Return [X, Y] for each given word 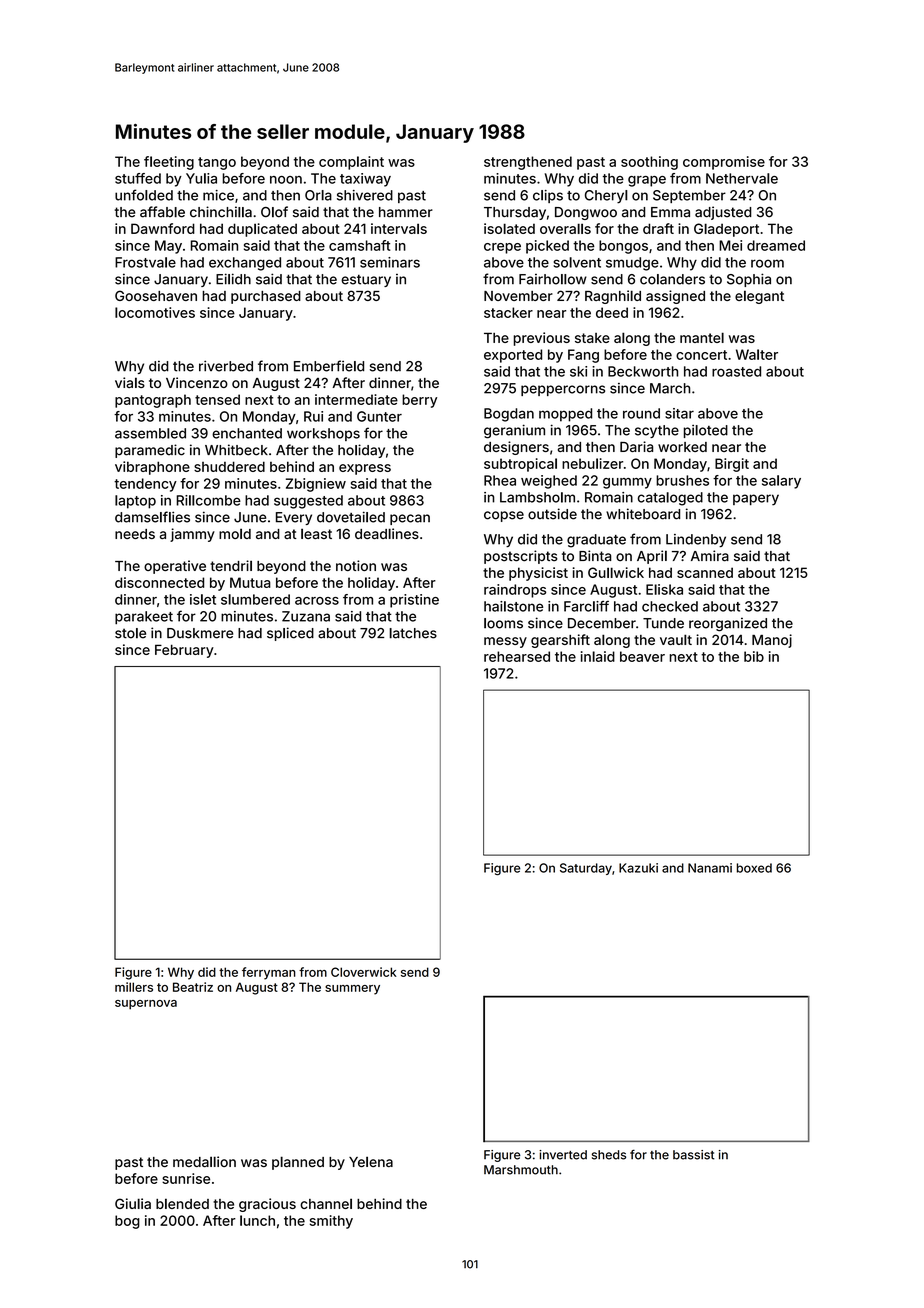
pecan [410, 519]
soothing [649, 163]
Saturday [586, 869]
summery [352, 990]
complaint [351, 163]
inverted [563, 1155]
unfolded [144, 195]
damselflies [152, 517]
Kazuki [638, 868]
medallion [204, 1161]
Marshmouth [521, 1170]
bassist [693, 1155]
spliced [290, 634]
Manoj [772, 641]
